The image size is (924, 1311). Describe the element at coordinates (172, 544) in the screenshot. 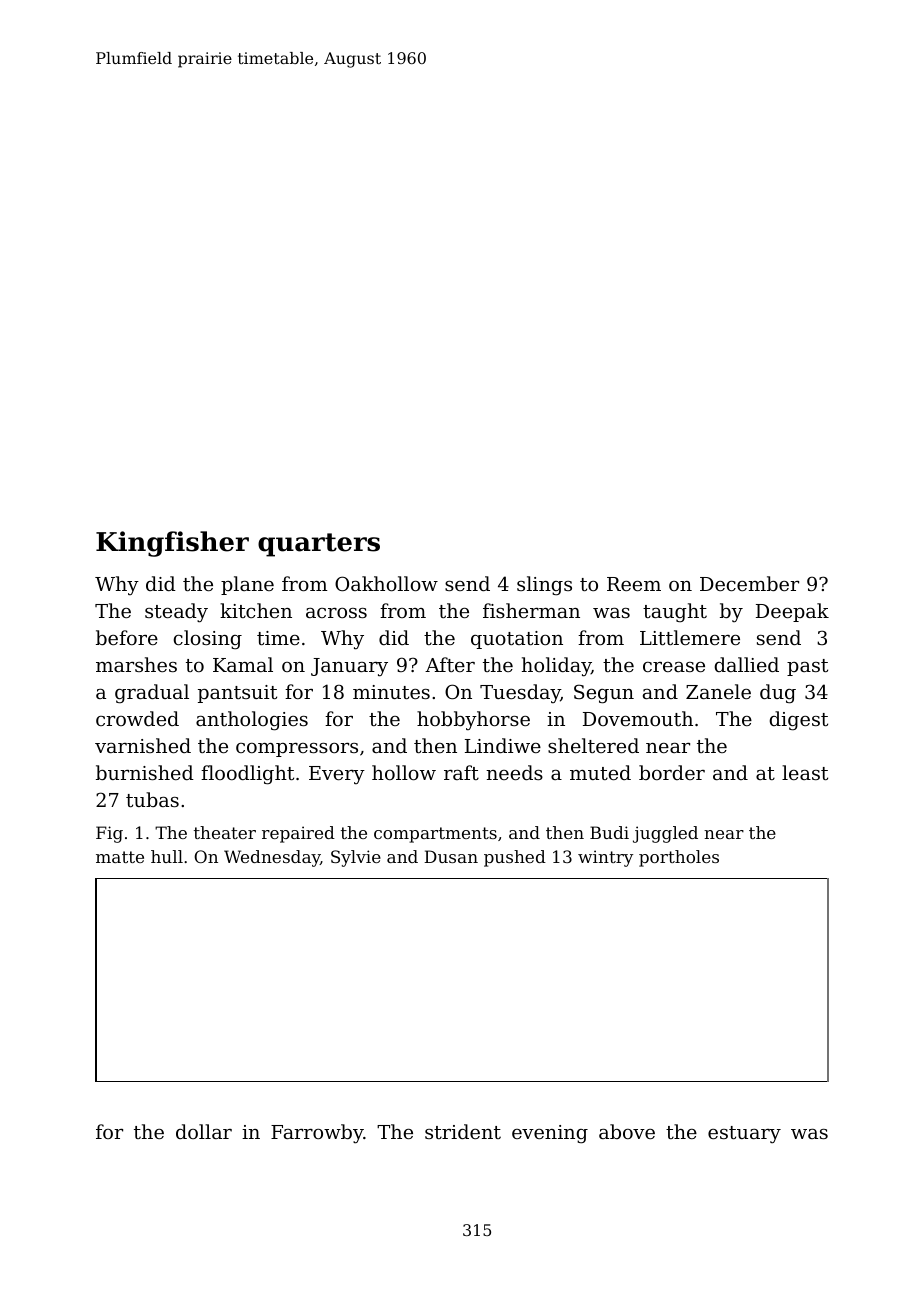

I see `Kingfisher` at that location.
